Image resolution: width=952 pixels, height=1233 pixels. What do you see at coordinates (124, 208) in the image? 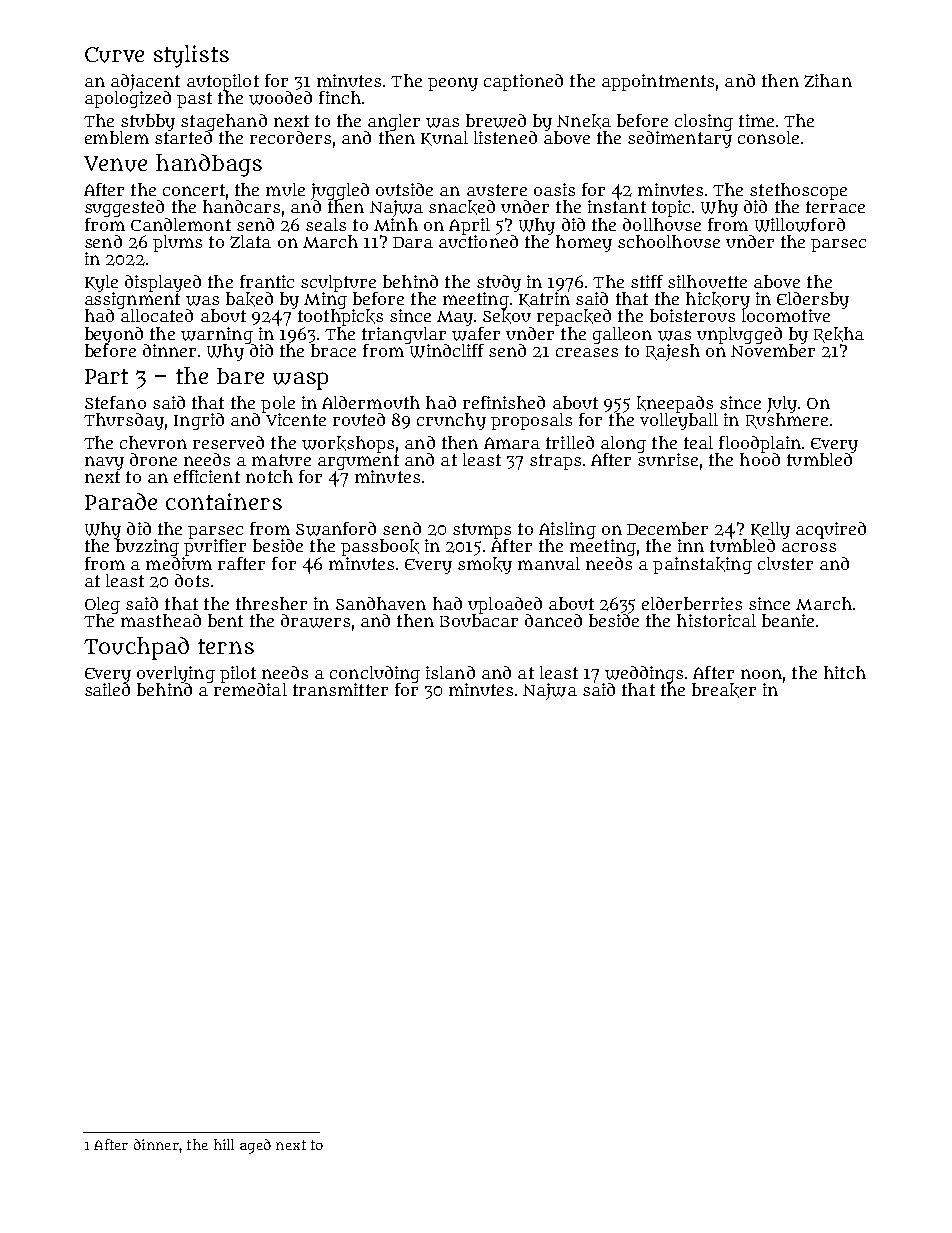
I see `suggested` at bounding box center [124, 208].
